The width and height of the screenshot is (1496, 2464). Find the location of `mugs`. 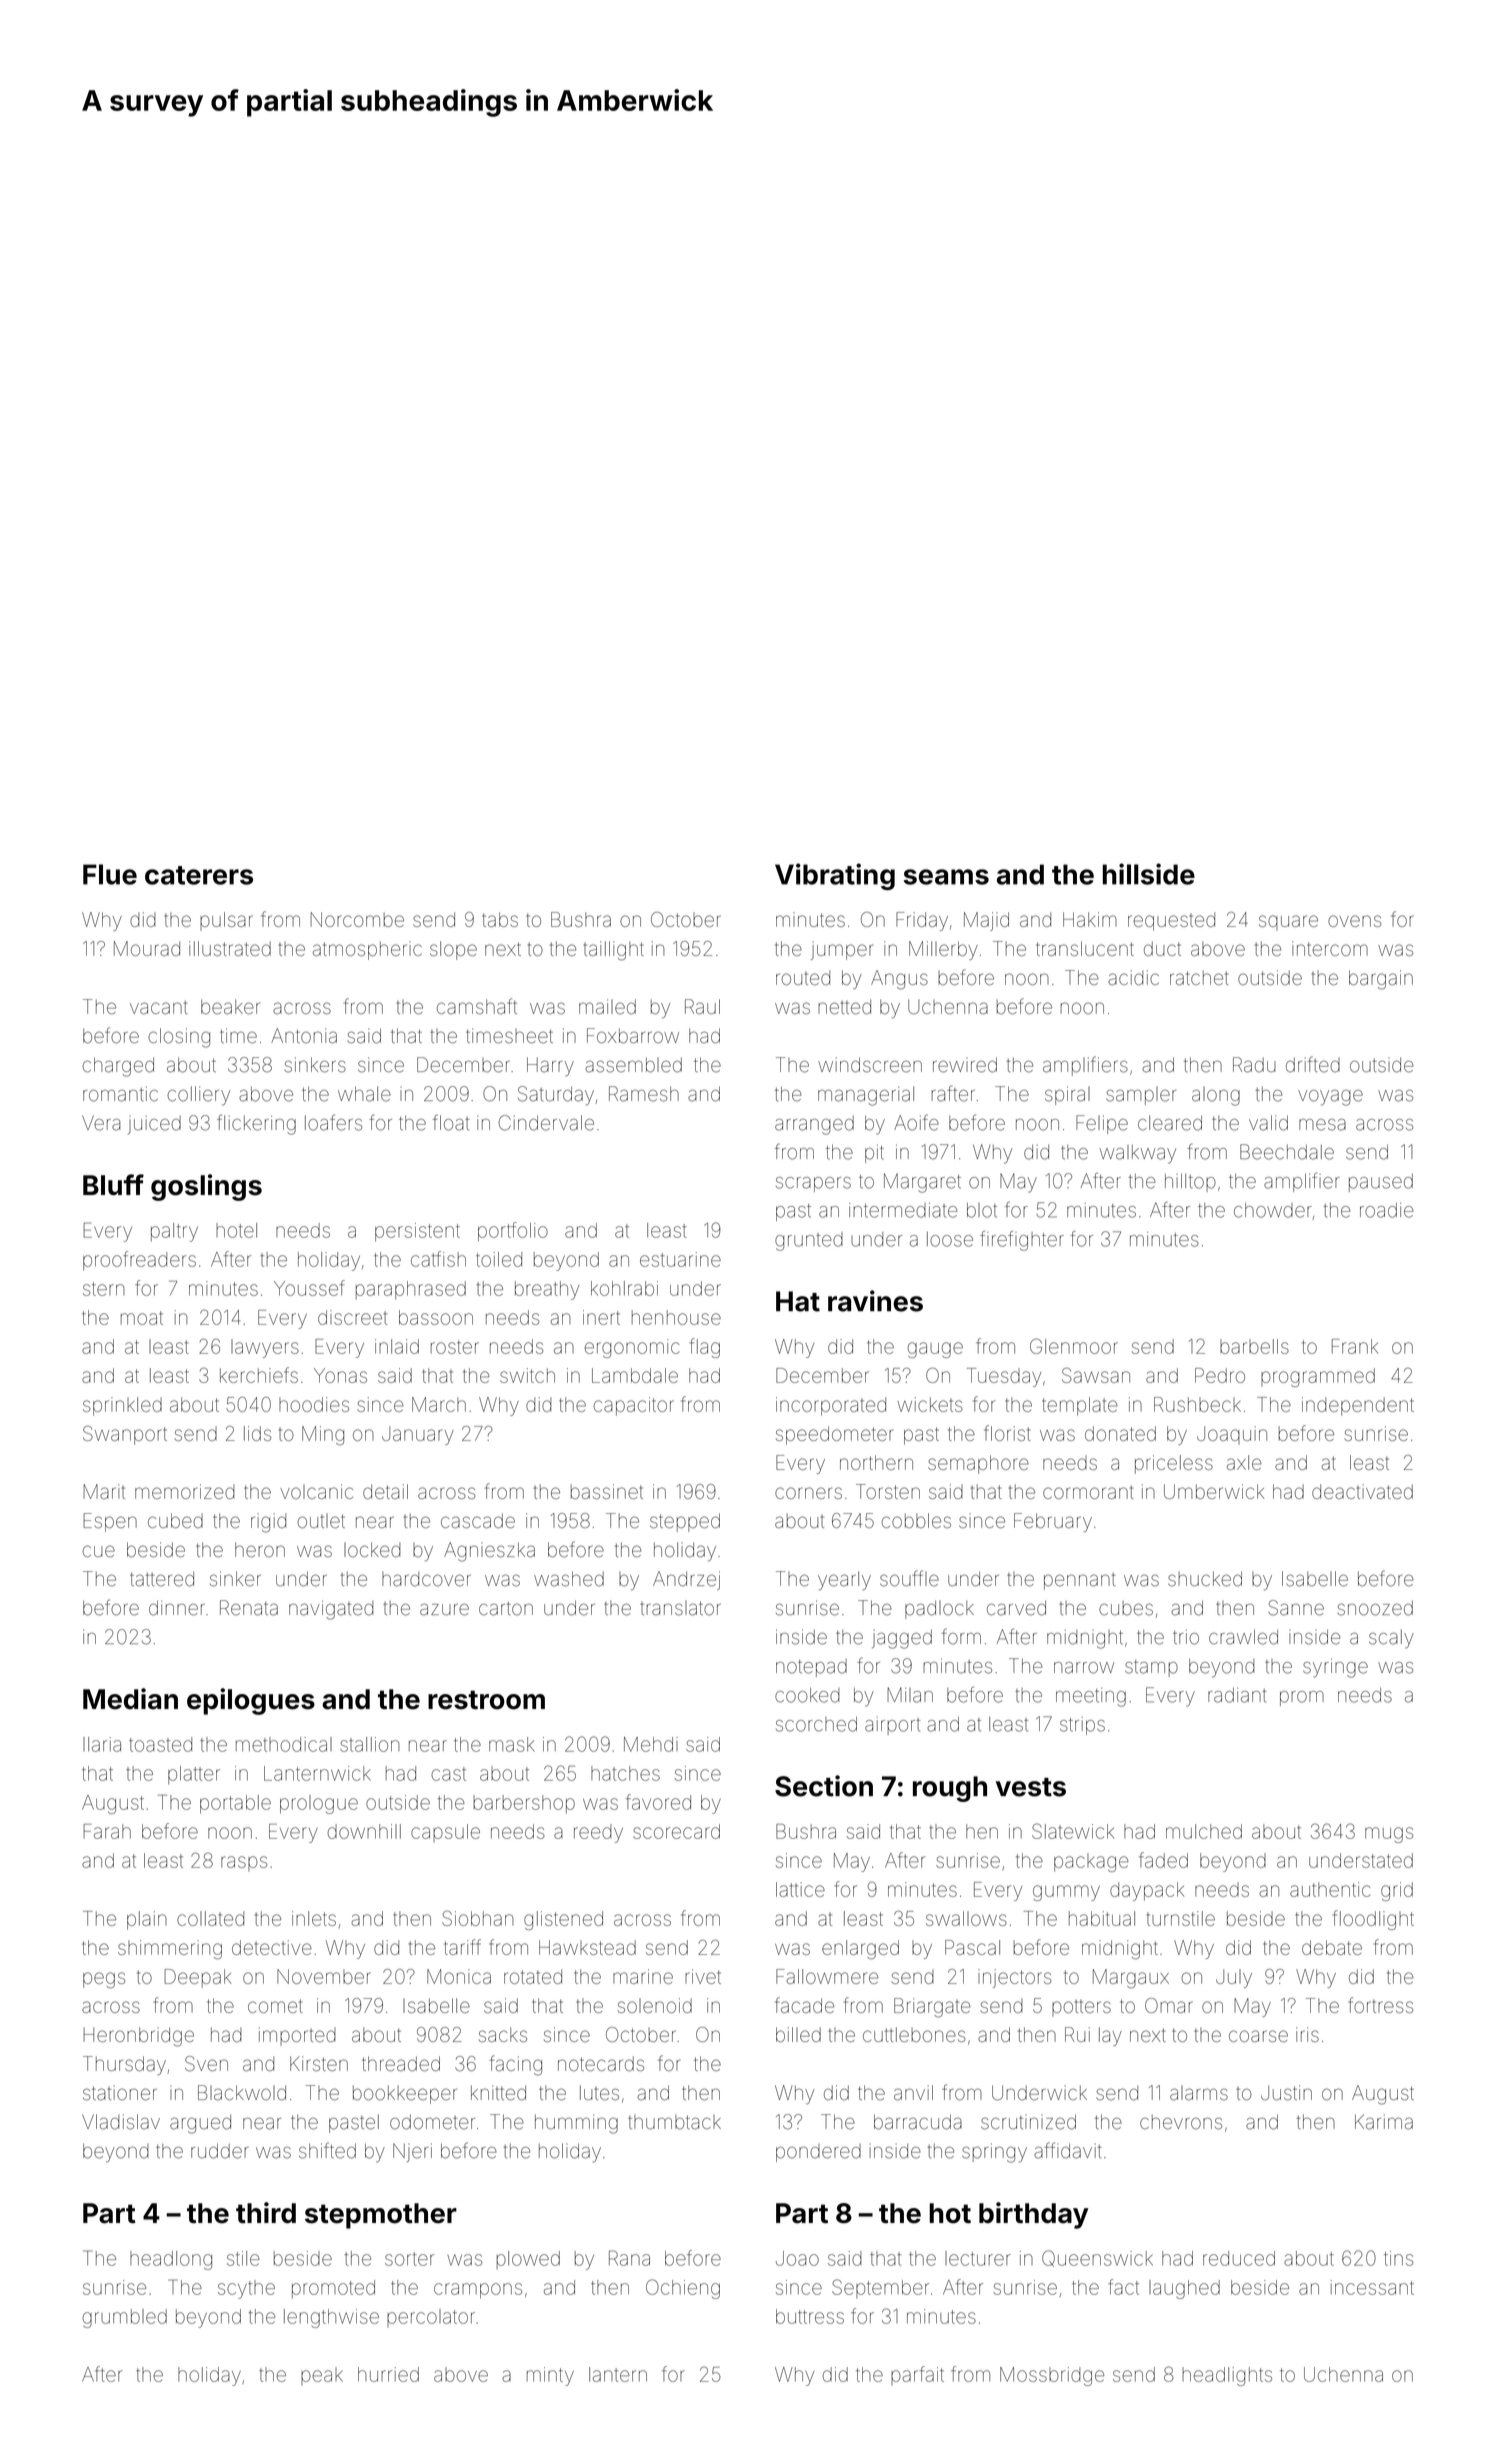

mugs is located at coordinates (1389, 1835).
